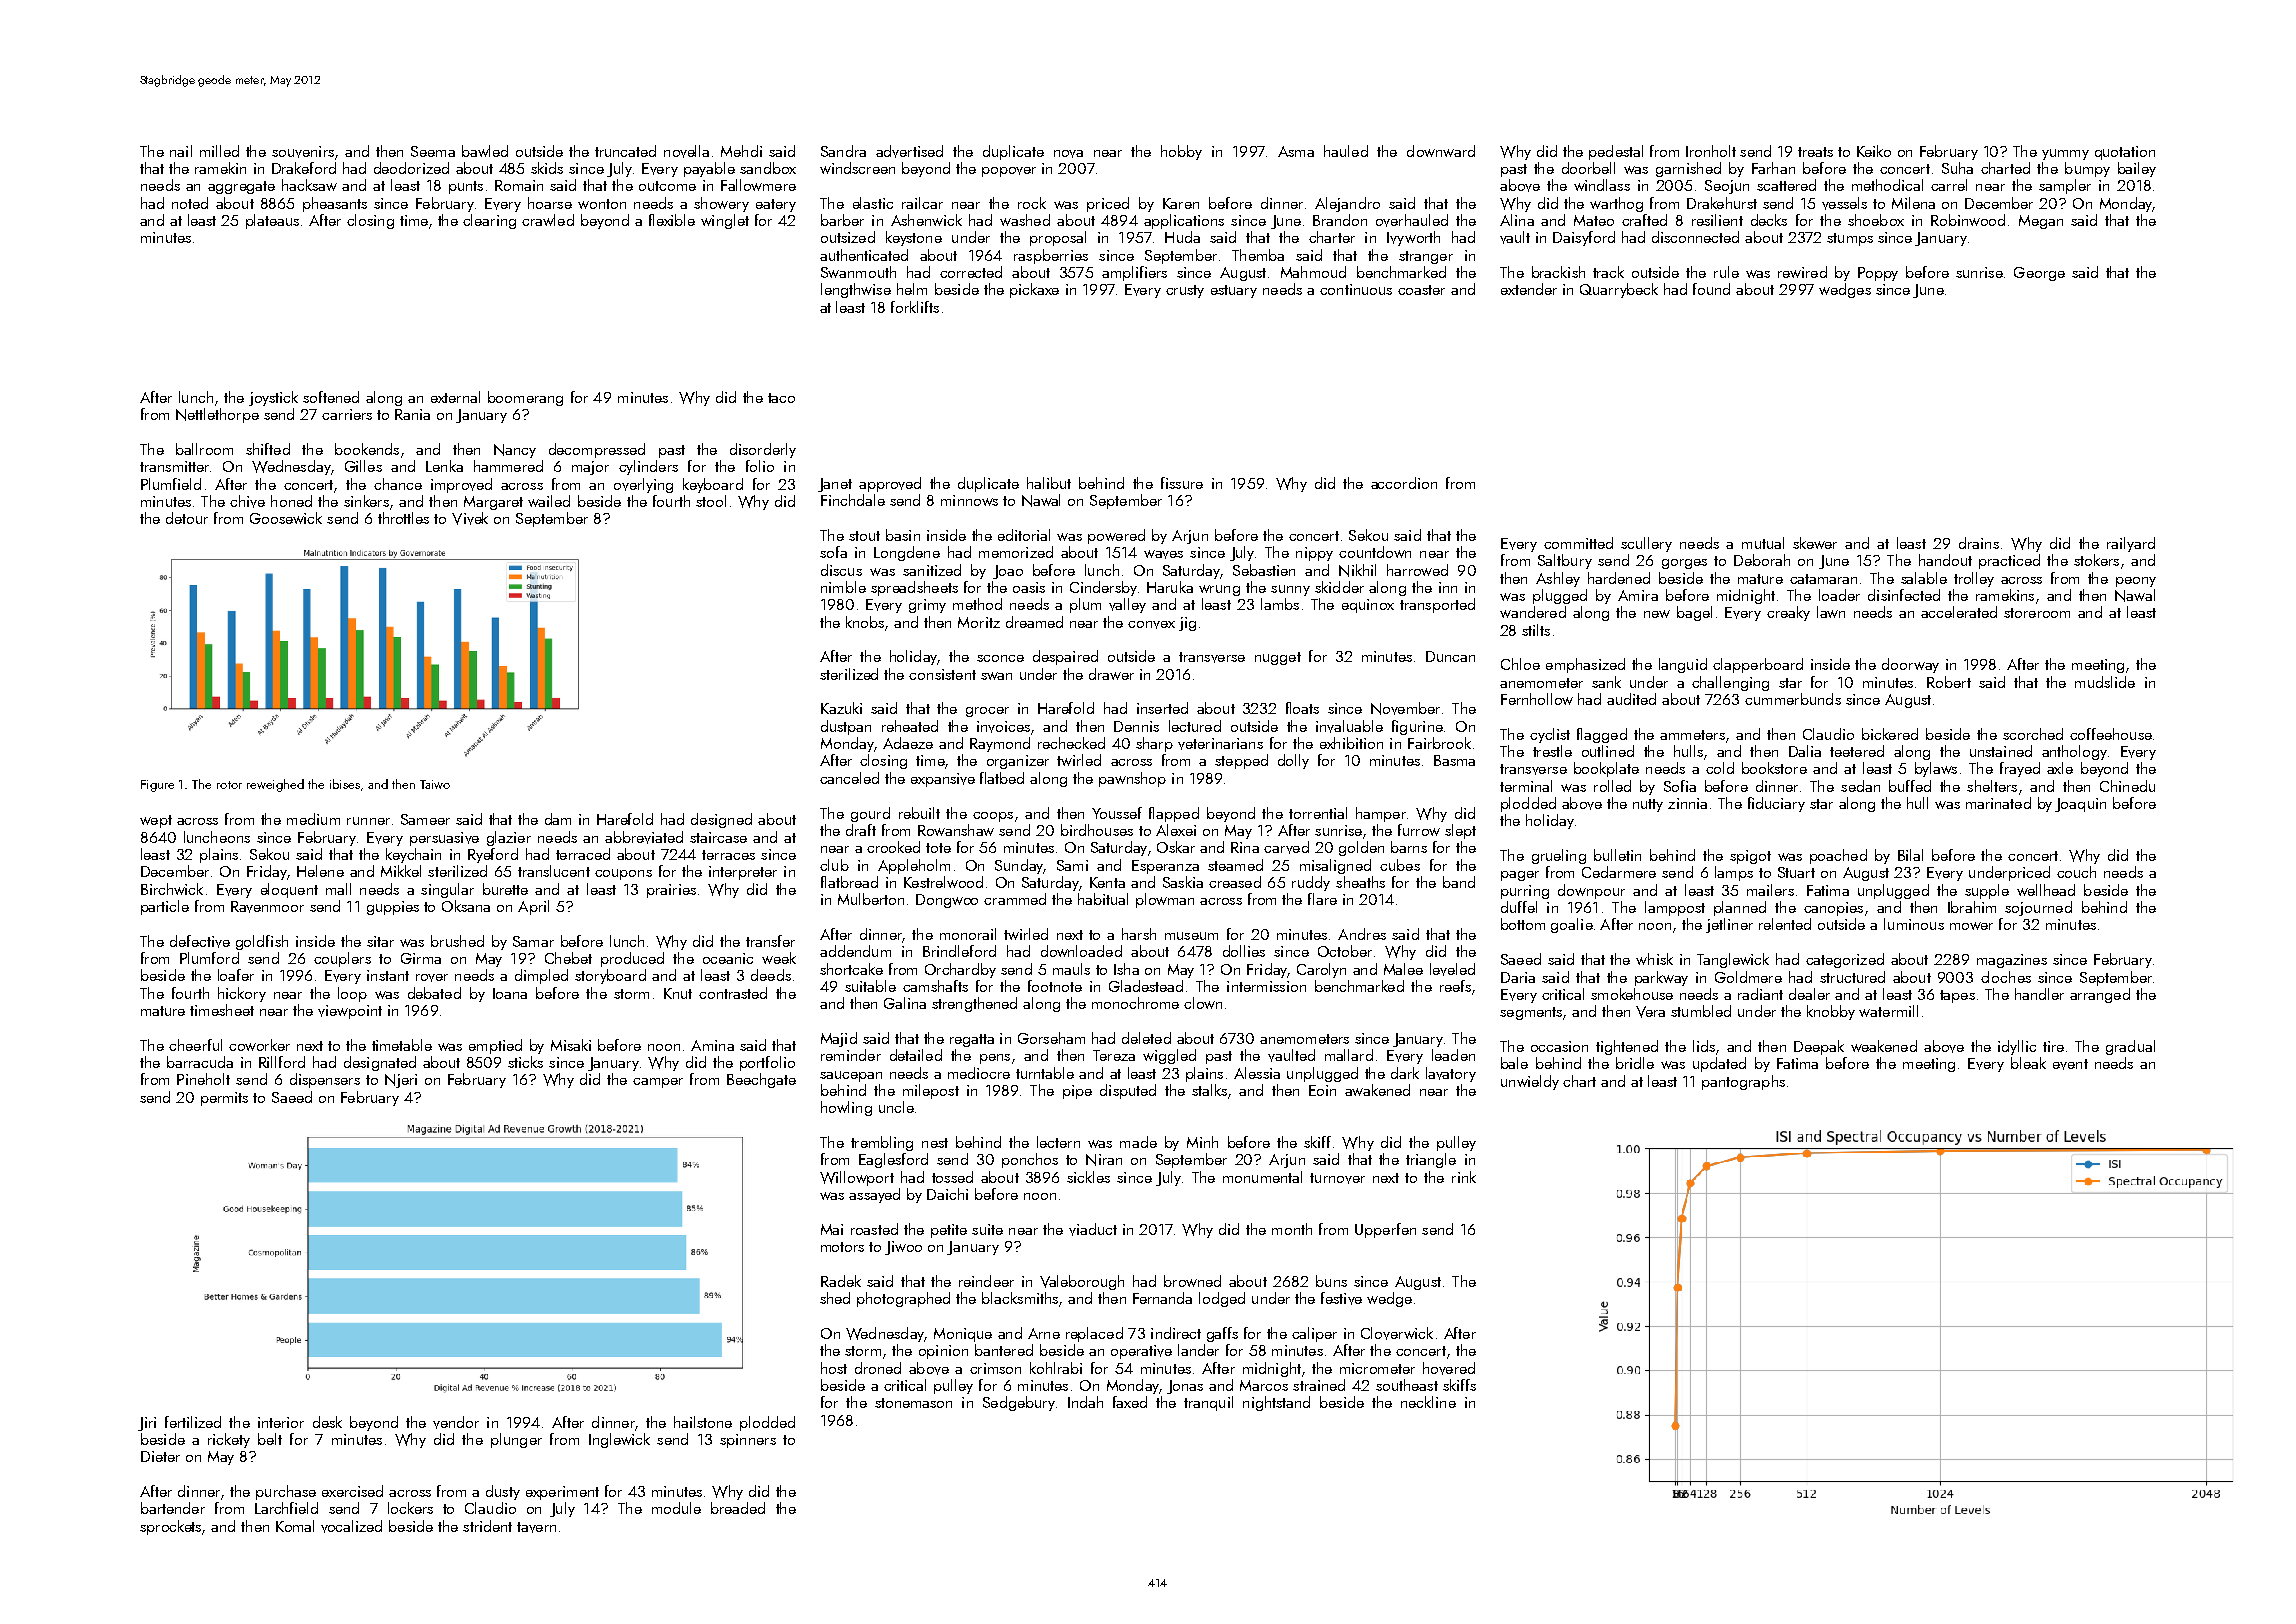 The width and height of the page is (2296, 1624). I want to click on prairies, so click(671, 891).
